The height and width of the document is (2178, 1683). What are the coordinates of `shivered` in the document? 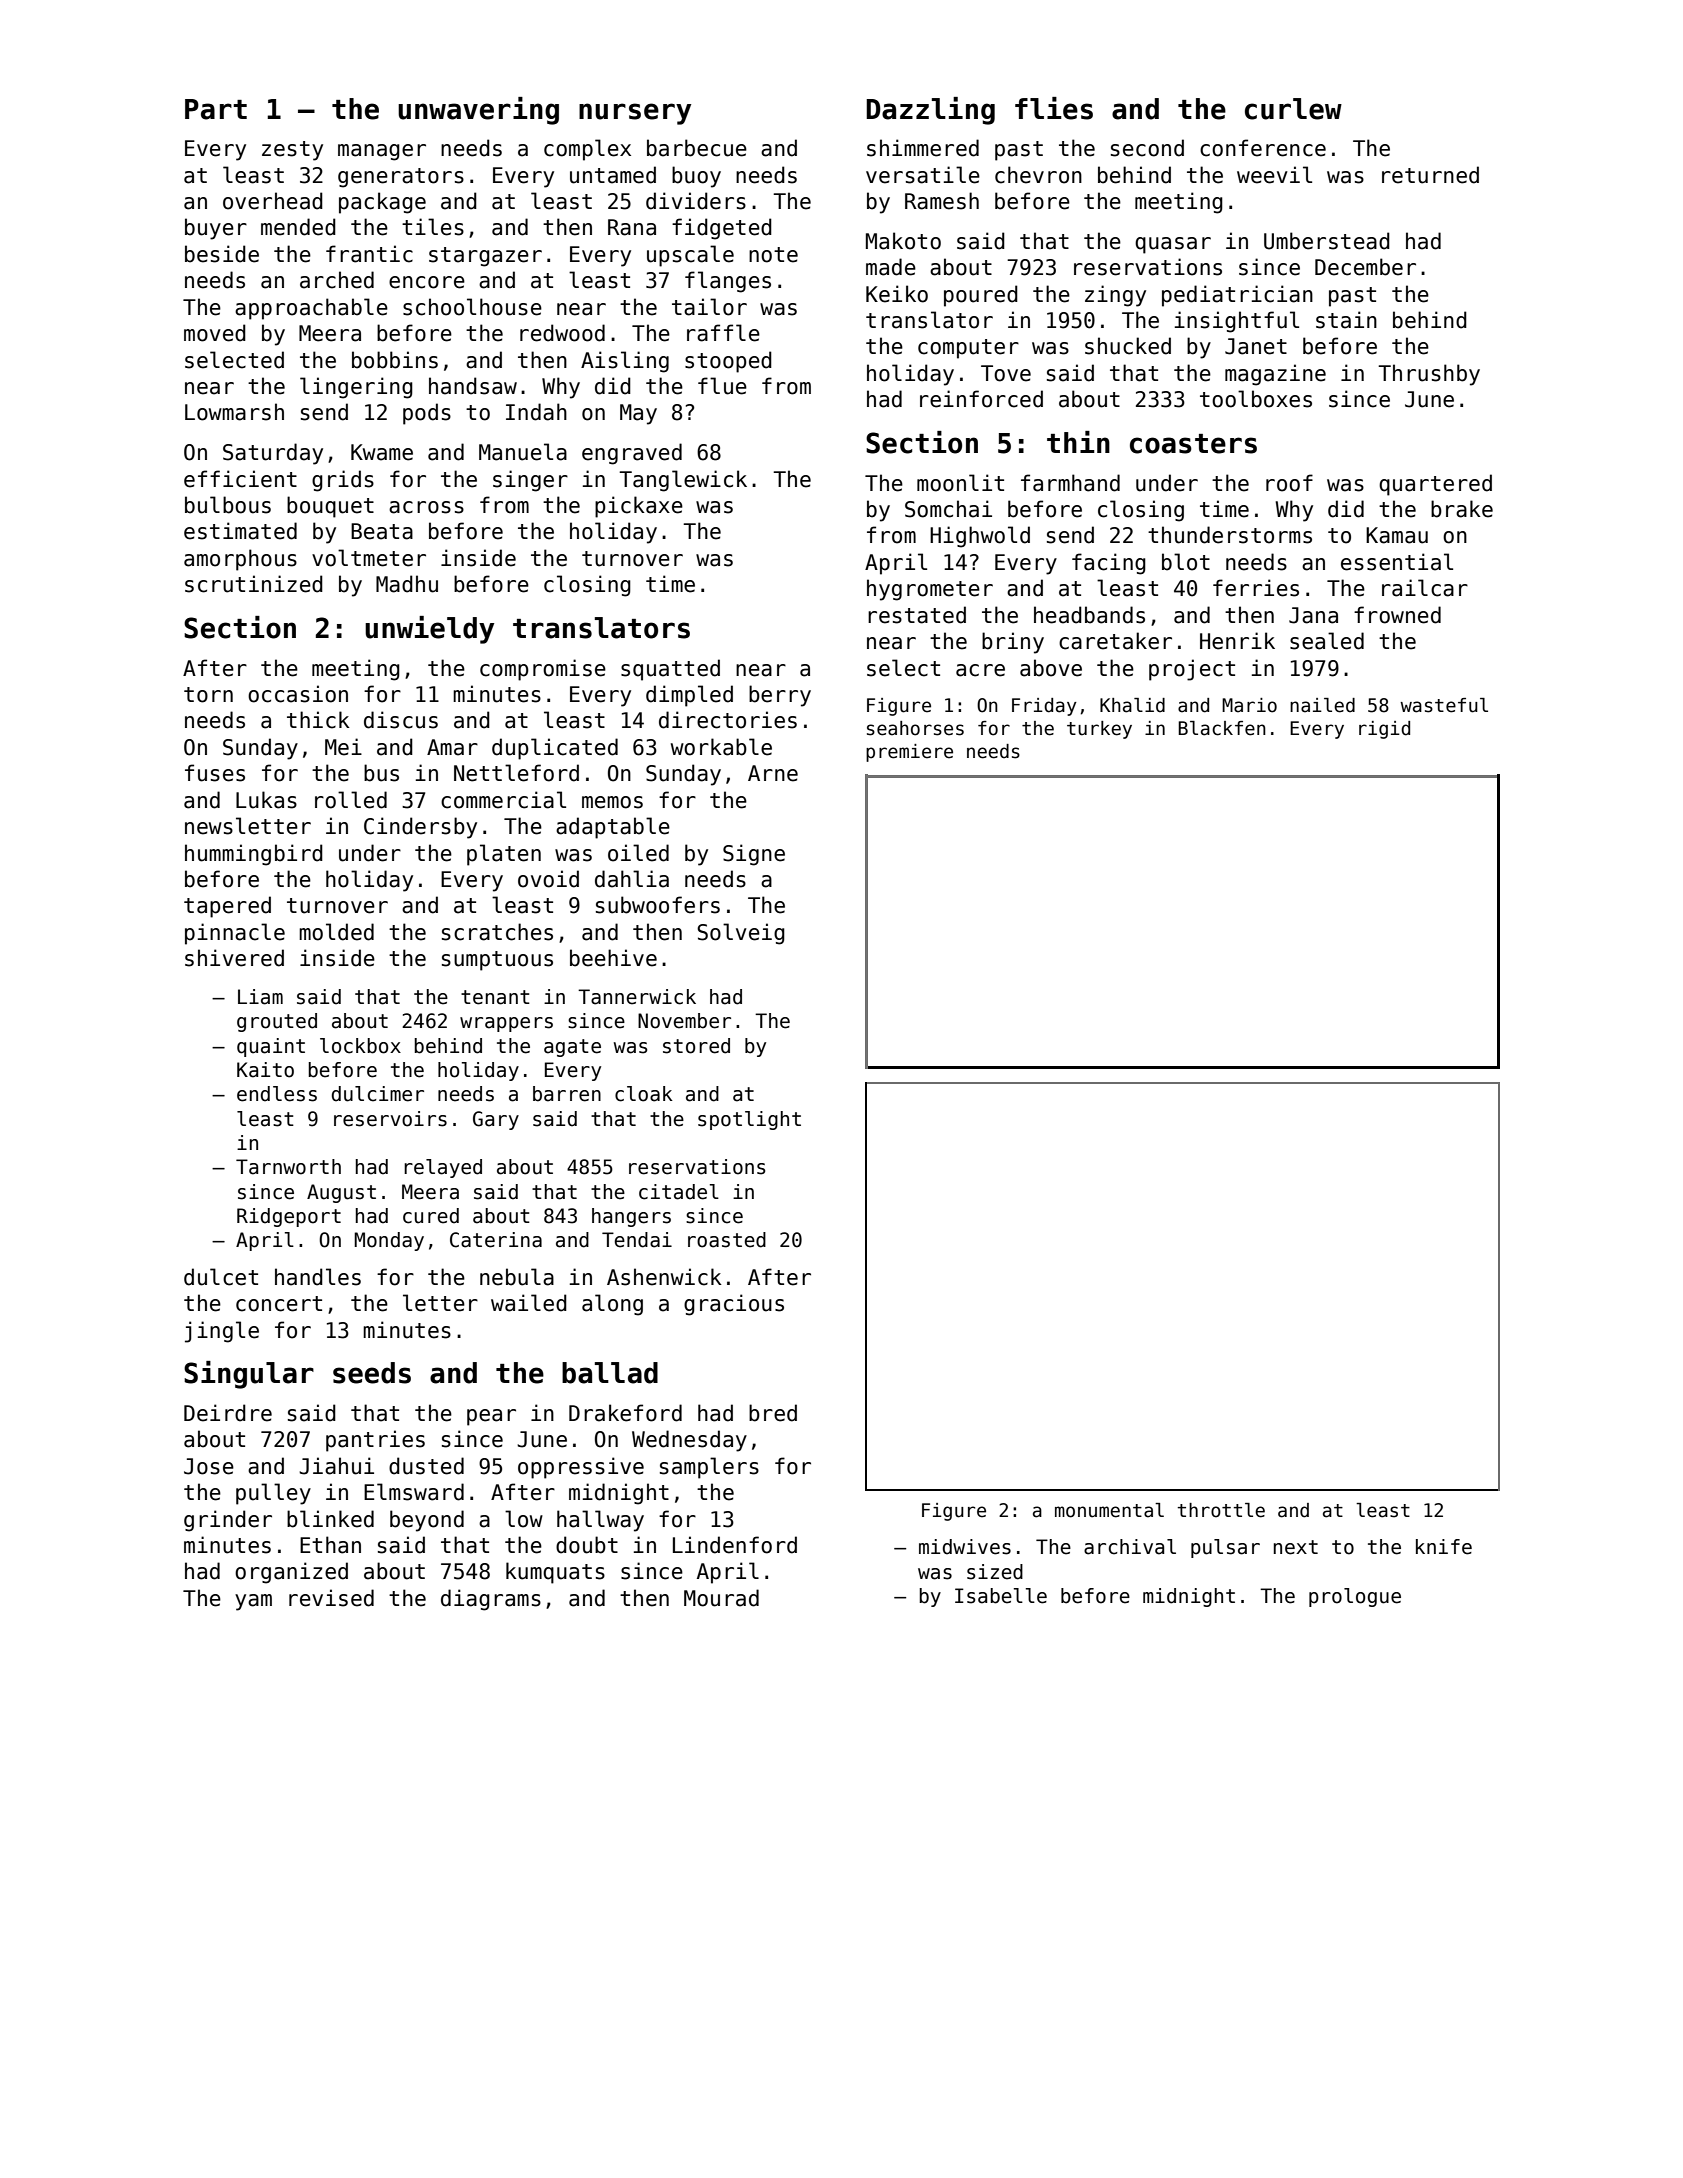 It's located at (234, 958).
